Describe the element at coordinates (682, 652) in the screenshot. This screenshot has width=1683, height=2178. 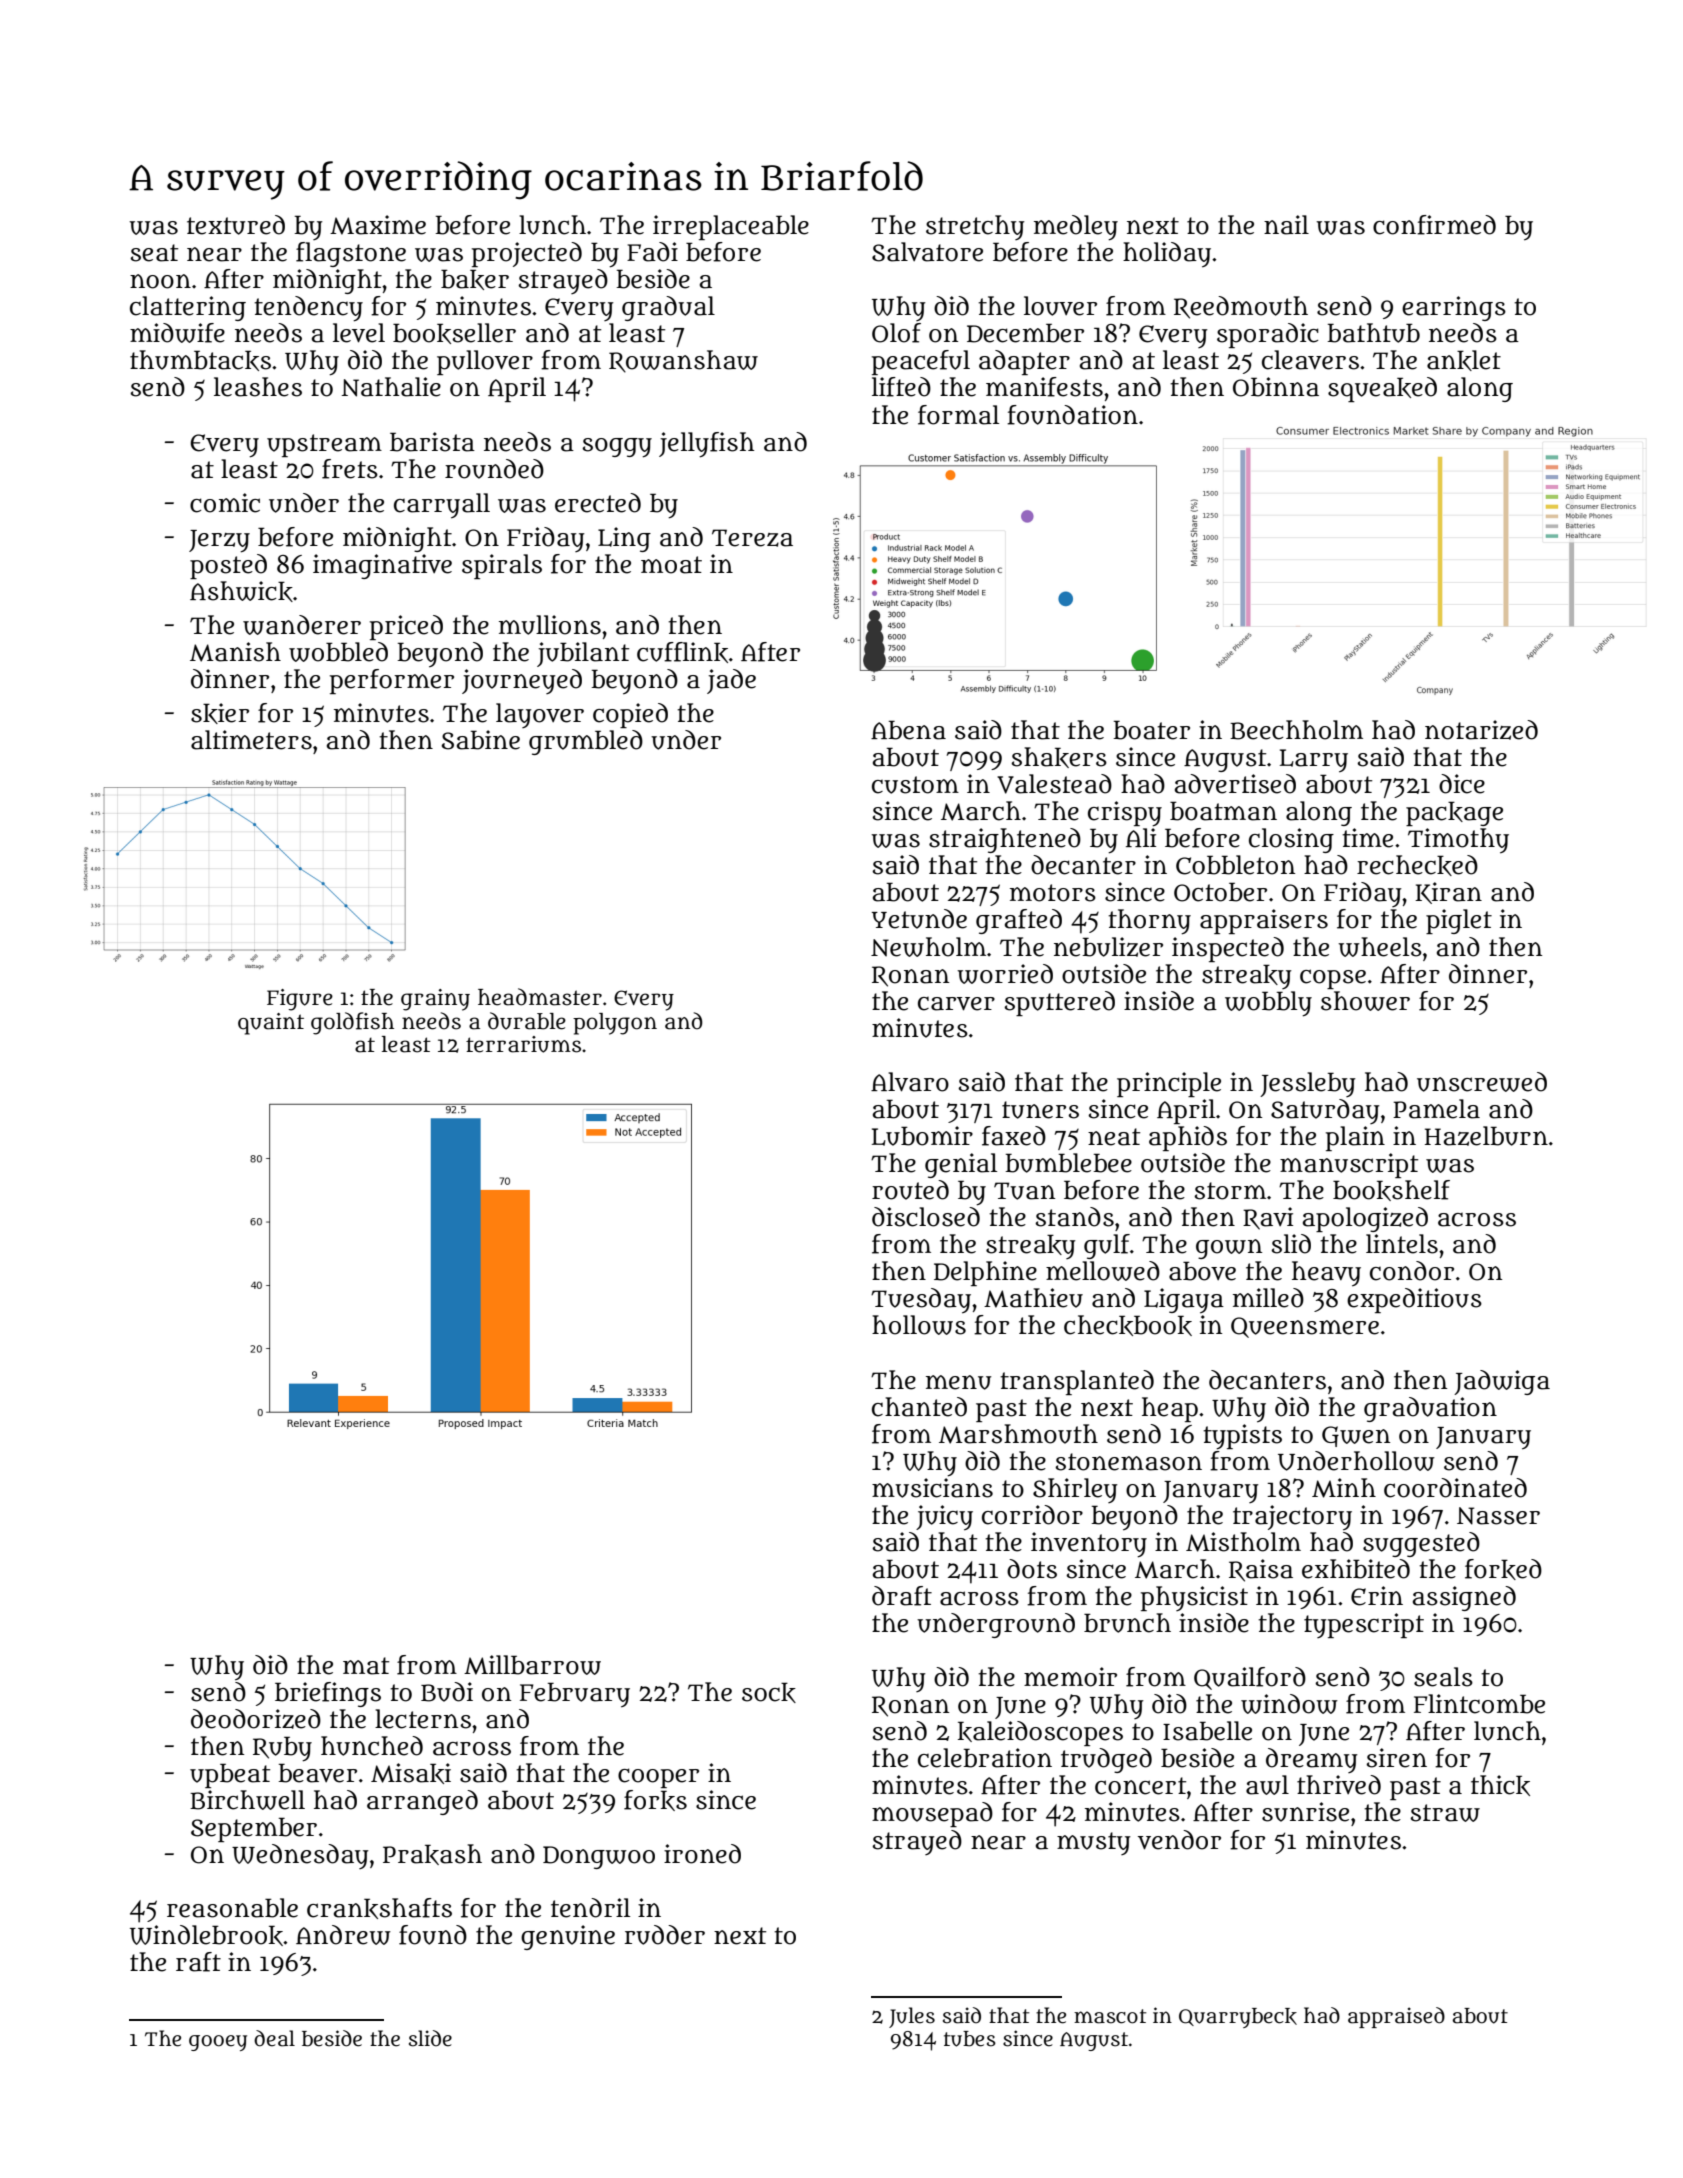
I see `cufflink` at that location.
